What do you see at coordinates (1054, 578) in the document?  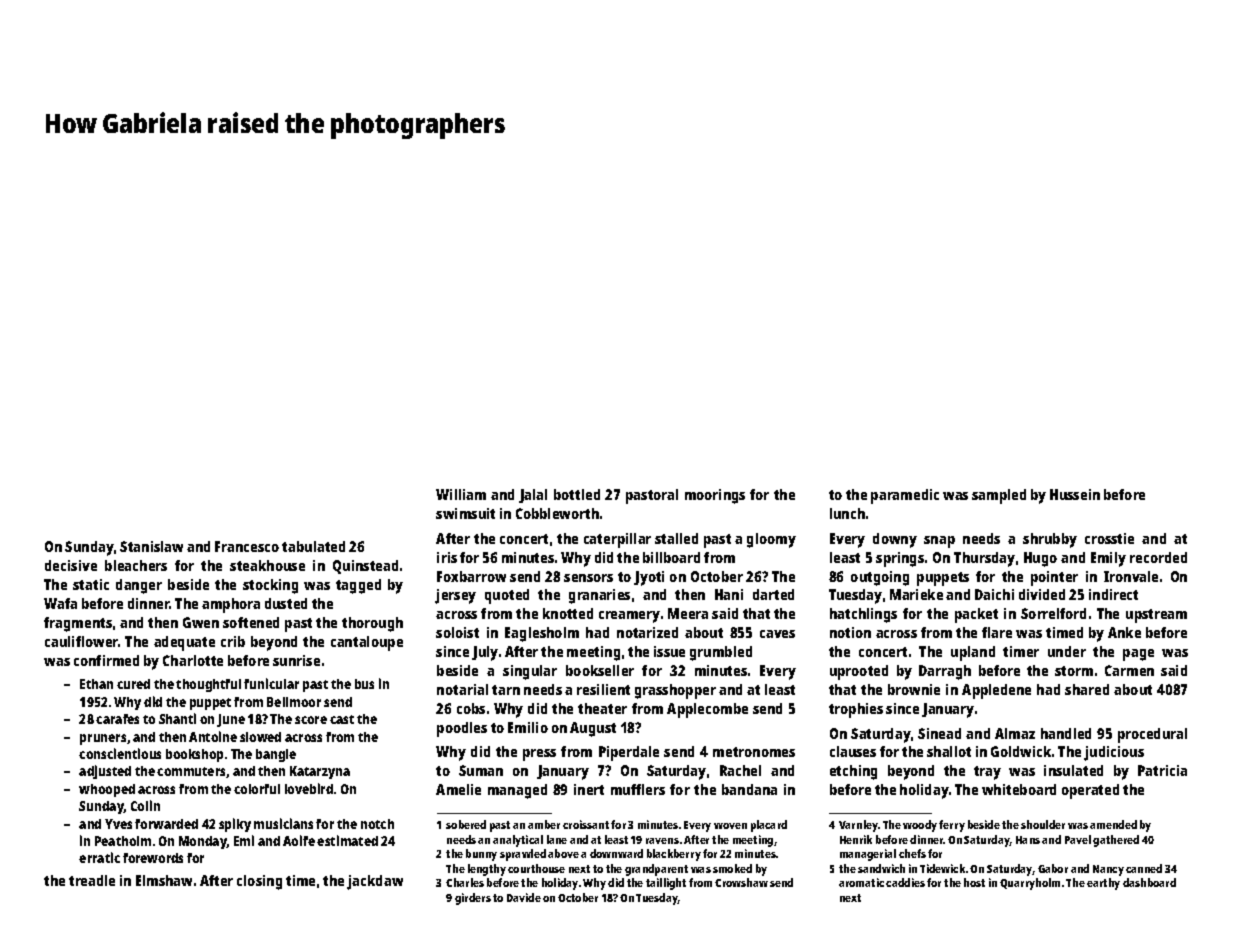 I see `pointer` at bounding box center [1054, 578].
